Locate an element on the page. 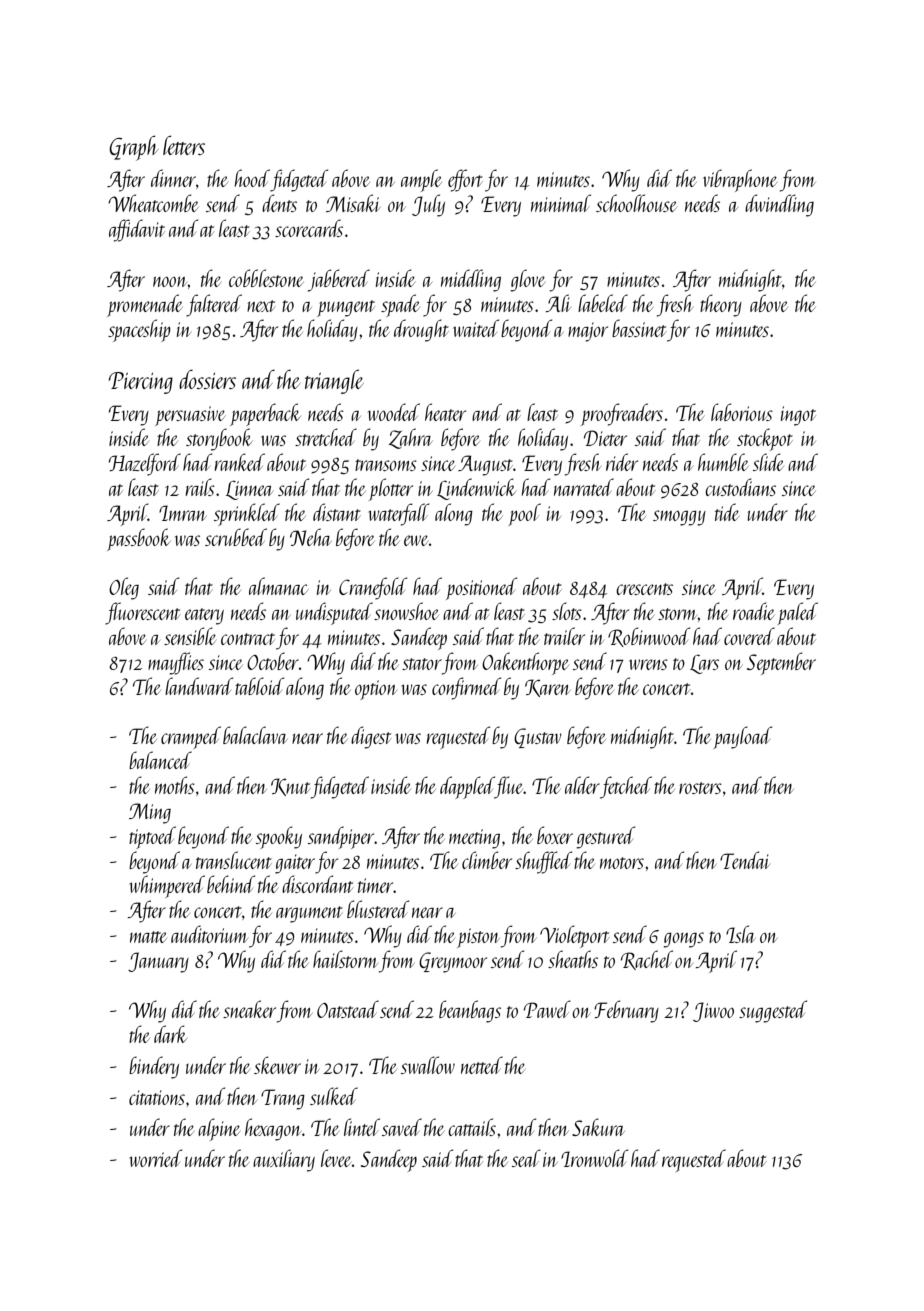 The image size is (924, 1311). Oatstead is located at coordinates (348, 1009).
